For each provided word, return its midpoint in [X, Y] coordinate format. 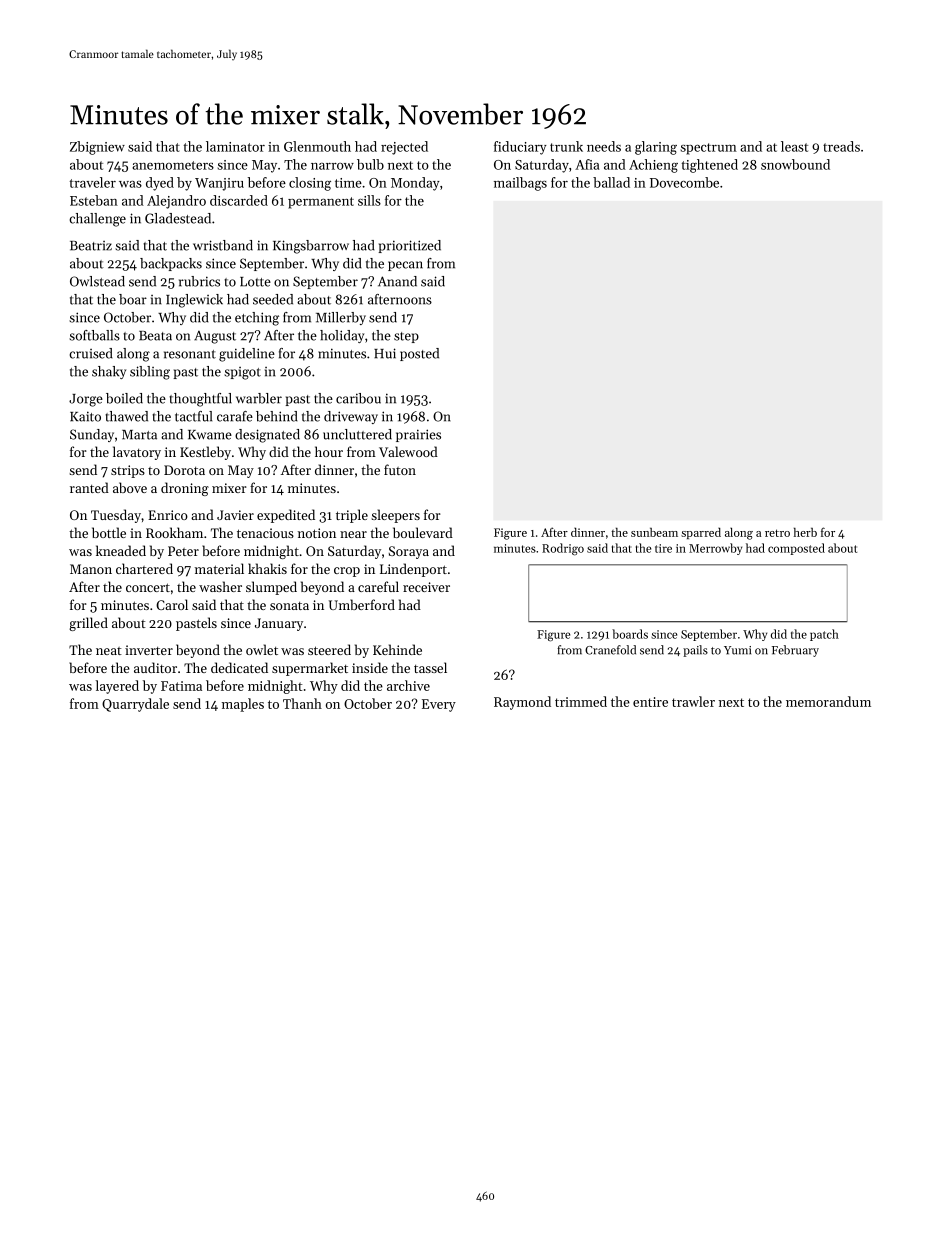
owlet [262, 649]
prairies [418, 435]
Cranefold [610, 650]
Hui [385, 353]
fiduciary [520, 148]
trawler [693, 701]
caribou [358, 398]
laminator [235, 146]
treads [841, 146]
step [406, 337]
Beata [155, 336]
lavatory [137, 453]
